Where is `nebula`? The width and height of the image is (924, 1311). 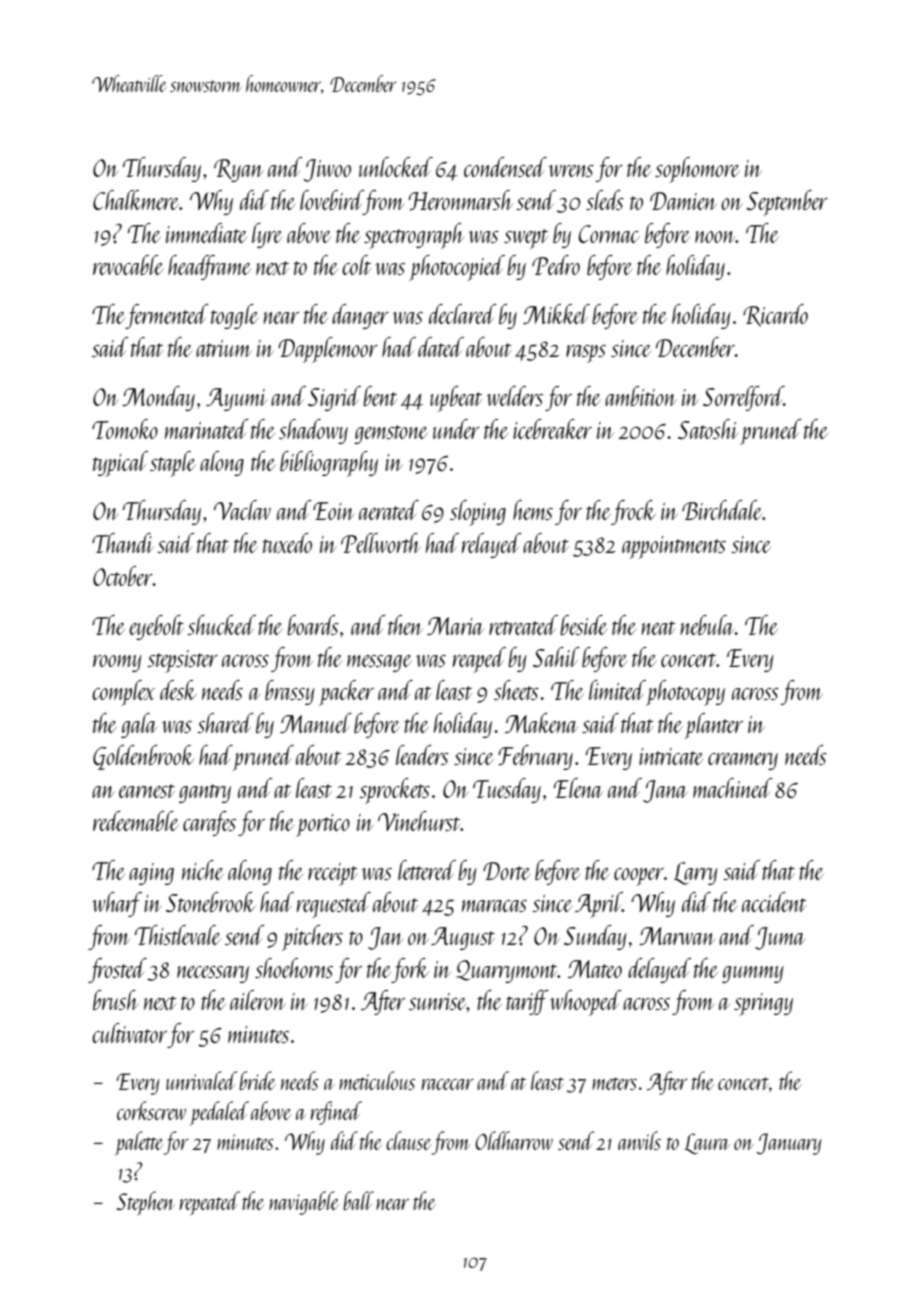
nebula is located at coordinates (707, 625).
